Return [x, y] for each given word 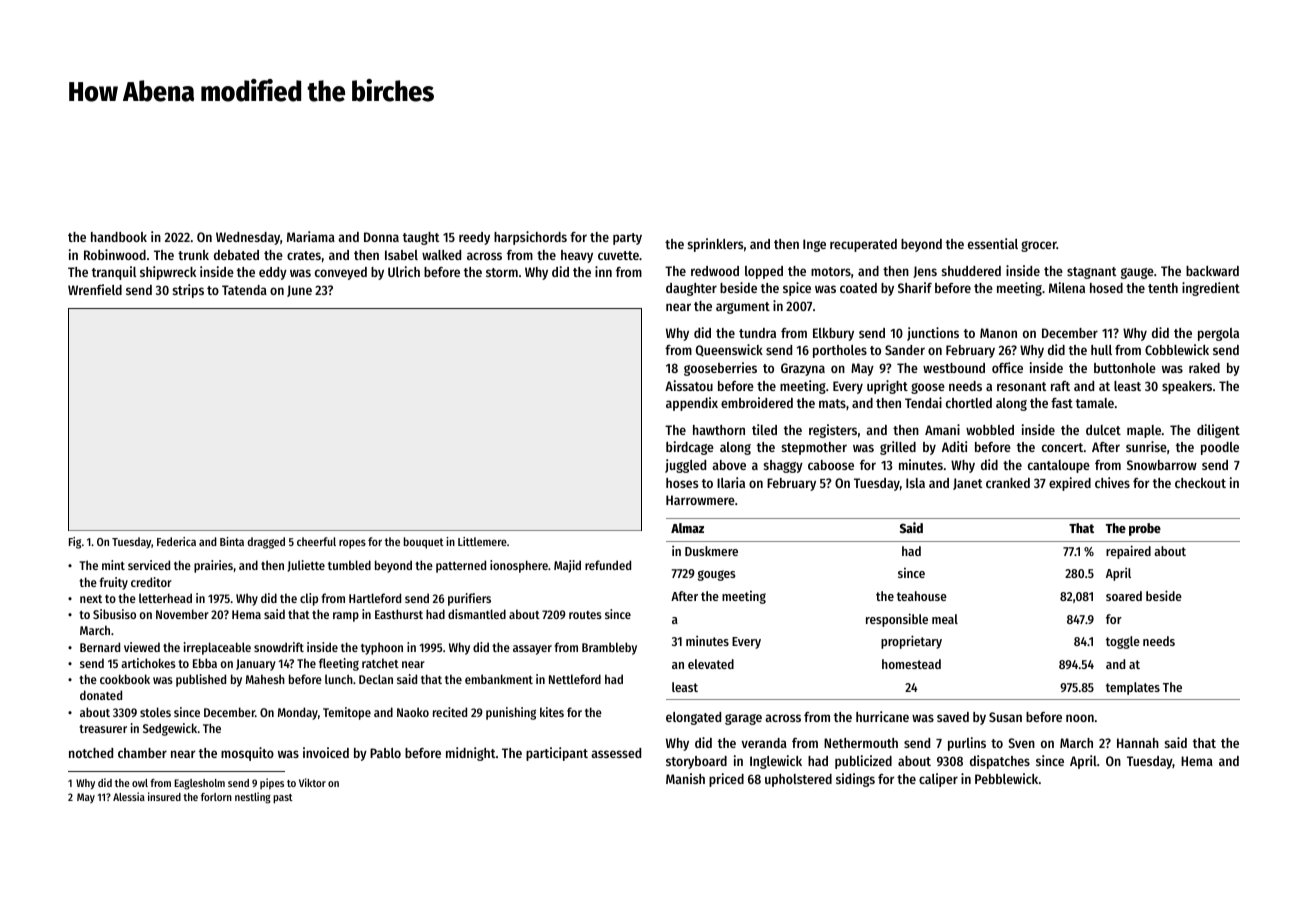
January [256, 665]
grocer [1039, 246]
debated [236, 255]
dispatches [1000, 762]
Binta [232, 541]
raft [1060, 386]
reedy [474, 238]
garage [743, 719]
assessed [616, 753]
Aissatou [689, 385]
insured [164, 796]
